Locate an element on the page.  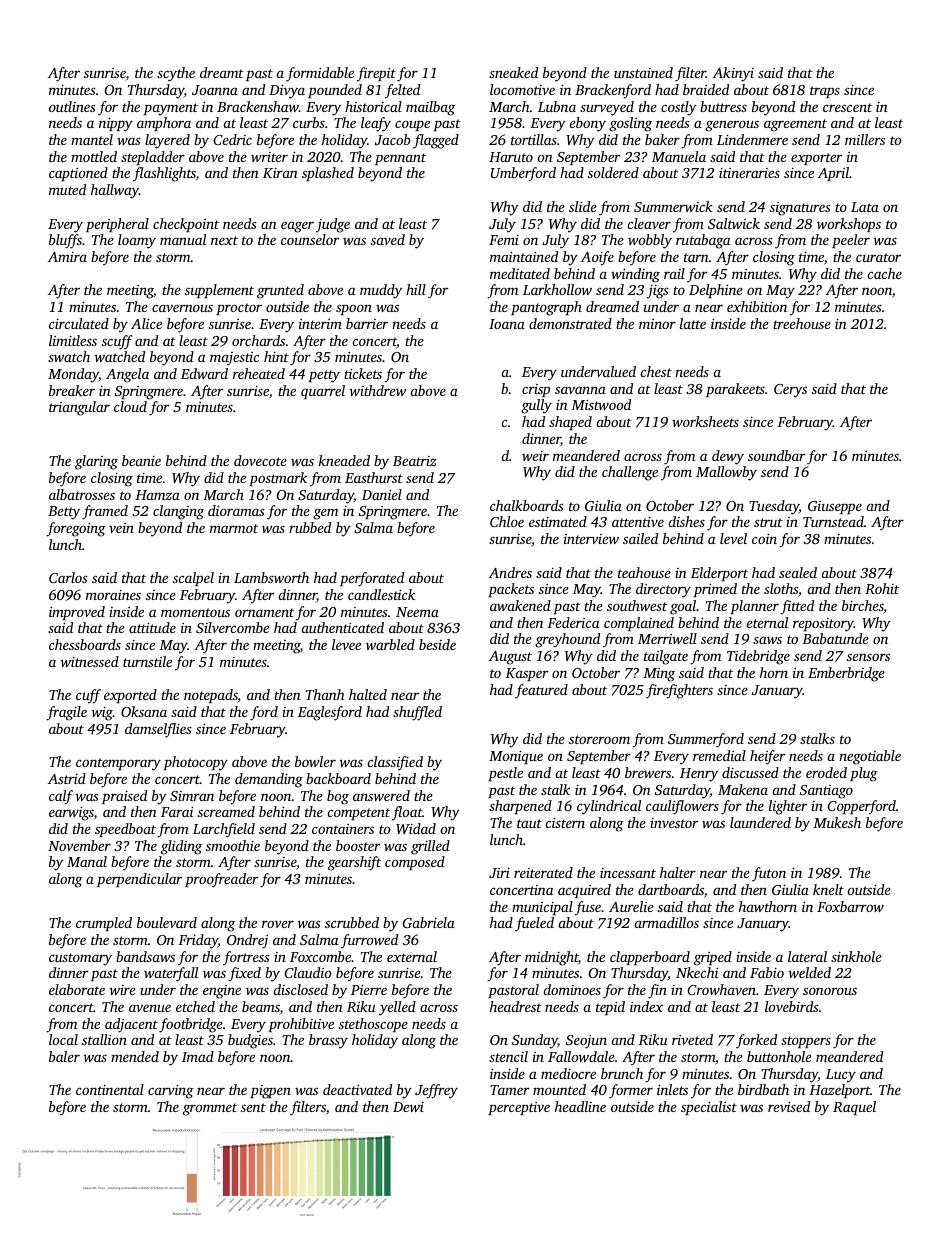
quarrel is located at coordinates (323, 392).
